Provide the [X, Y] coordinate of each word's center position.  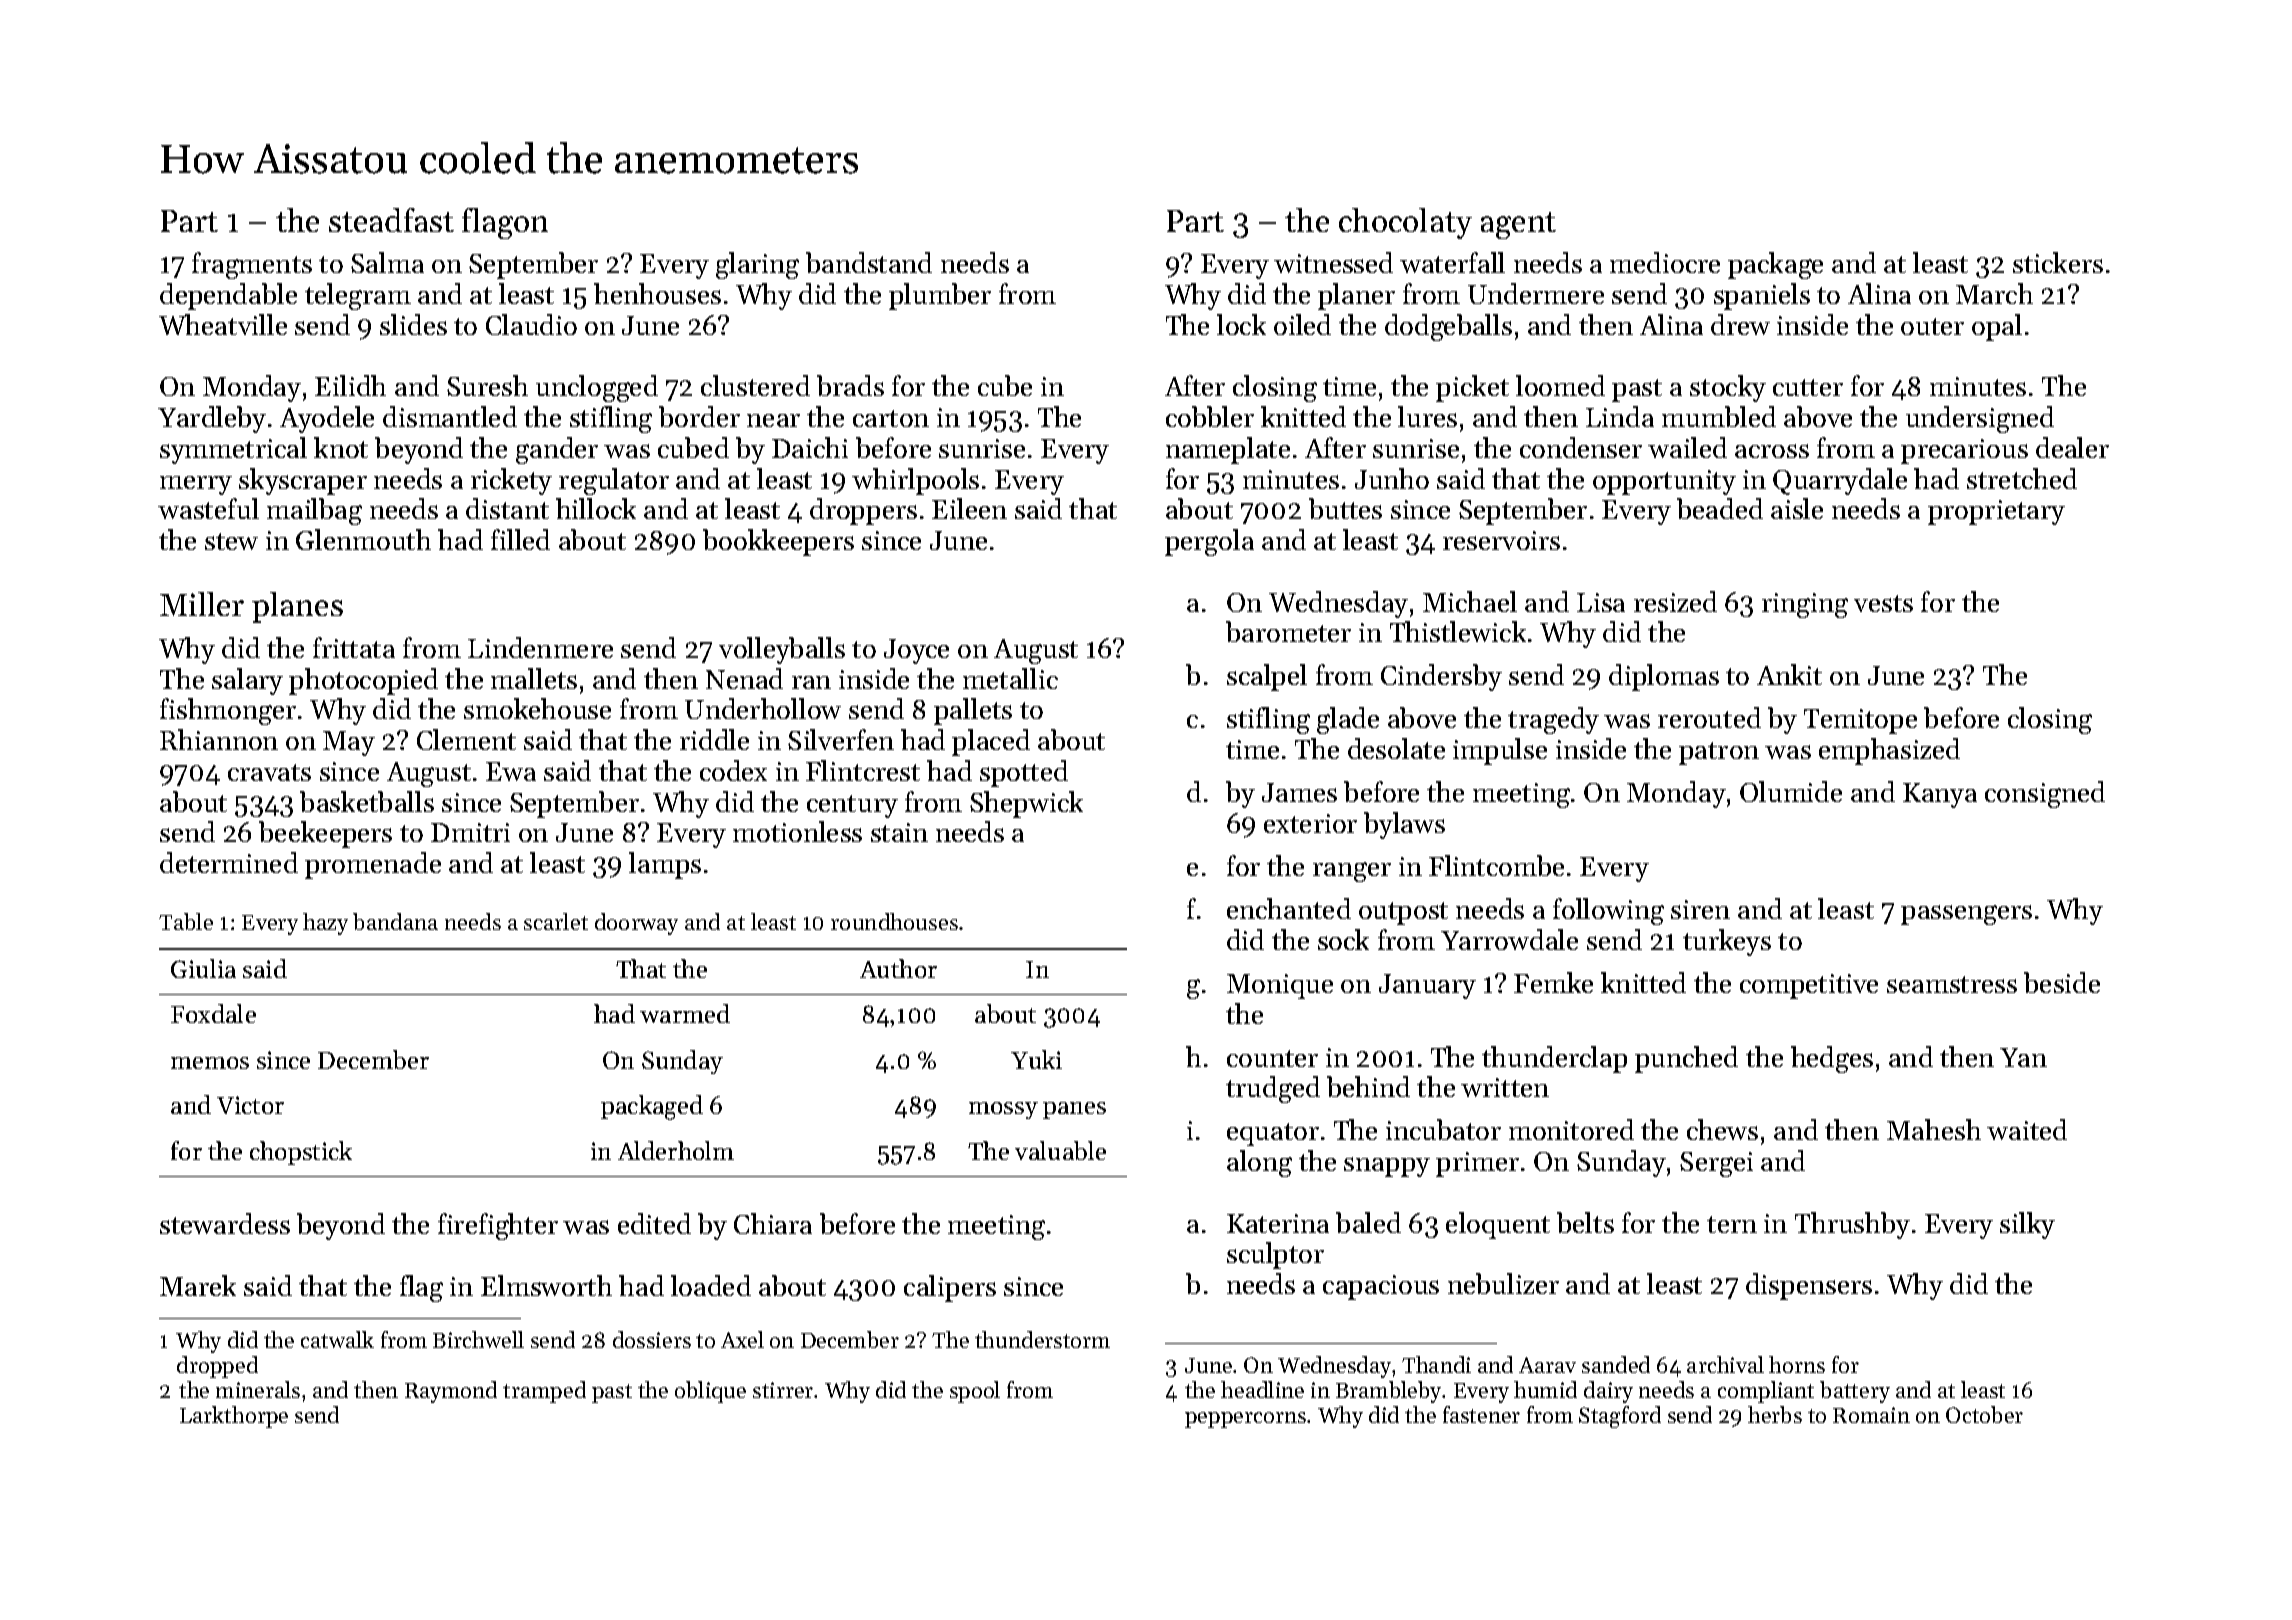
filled [520, 539]
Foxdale [213, 1013]
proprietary [1996, 512]
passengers [1966, 915]
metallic [1010, 678]
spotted [1024, 773]
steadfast [391, 220]
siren [1700, 909]
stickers [2058, 262]
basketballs [367, 801]
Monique [1280, 986]
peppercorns [1245, 1420]
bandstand [869, 262]
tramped [544, 1392]
